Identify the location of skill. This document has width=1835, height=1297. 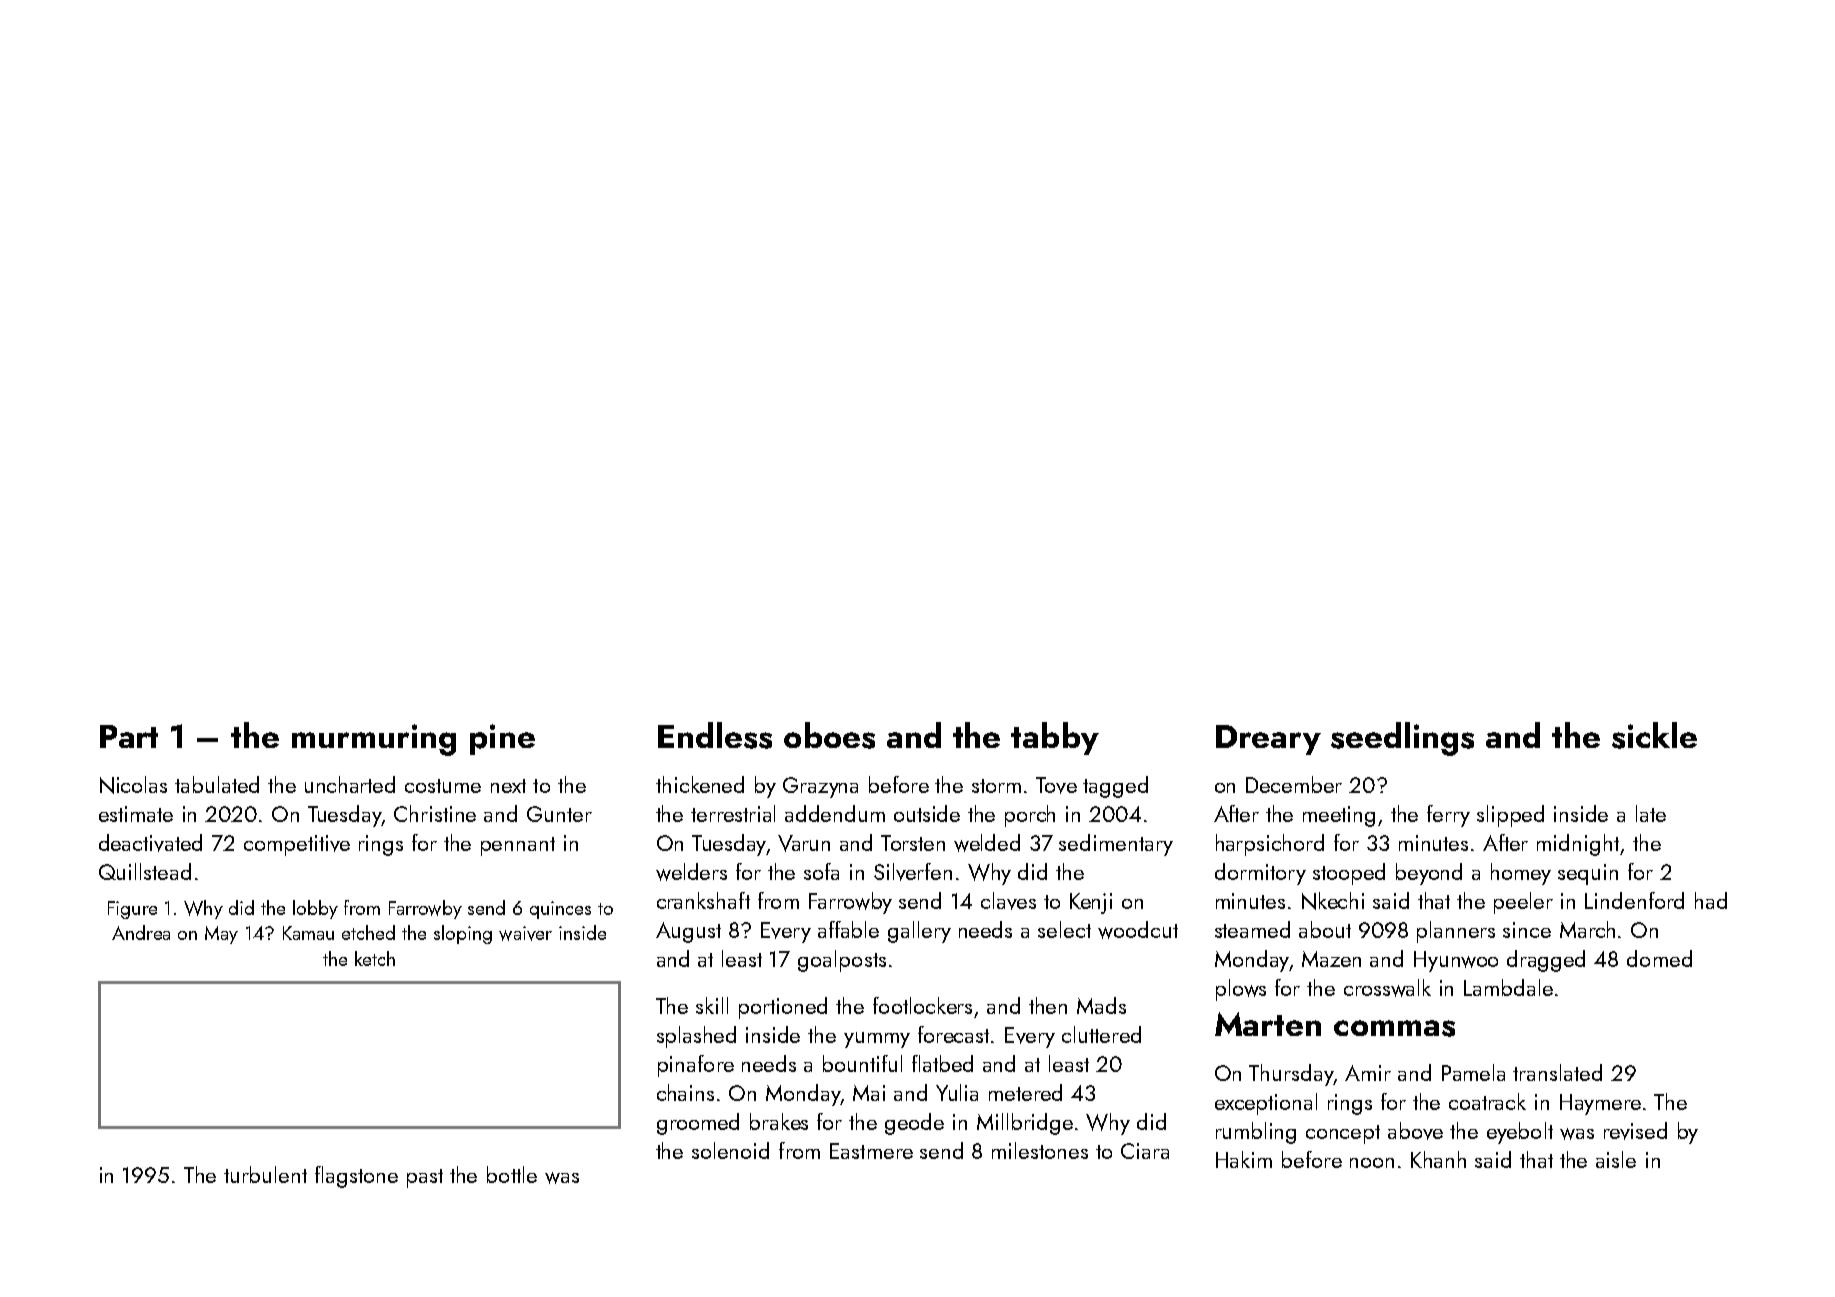
(712, 1005).
